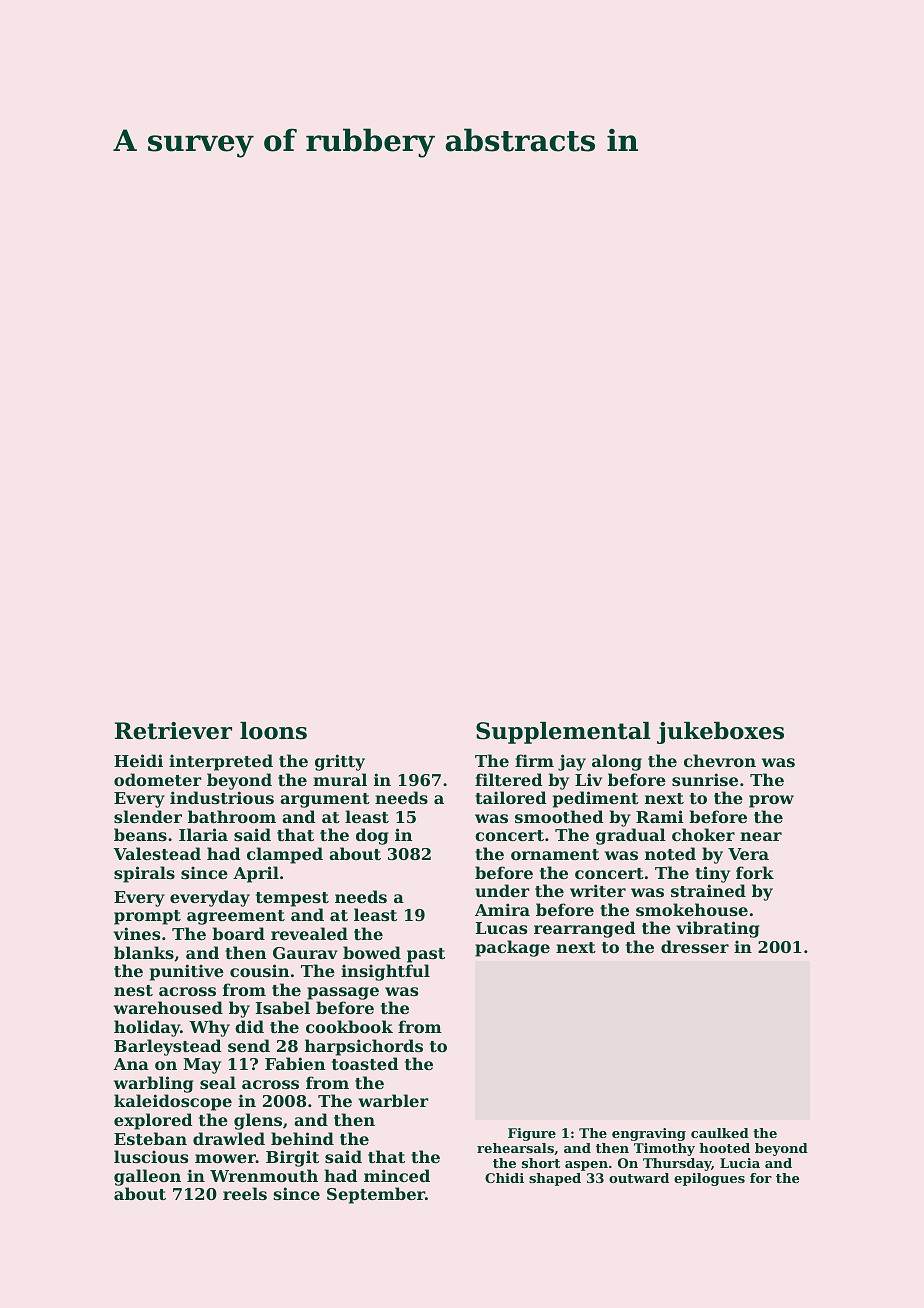  I want to click on epilogues, so click(709, 1179).
